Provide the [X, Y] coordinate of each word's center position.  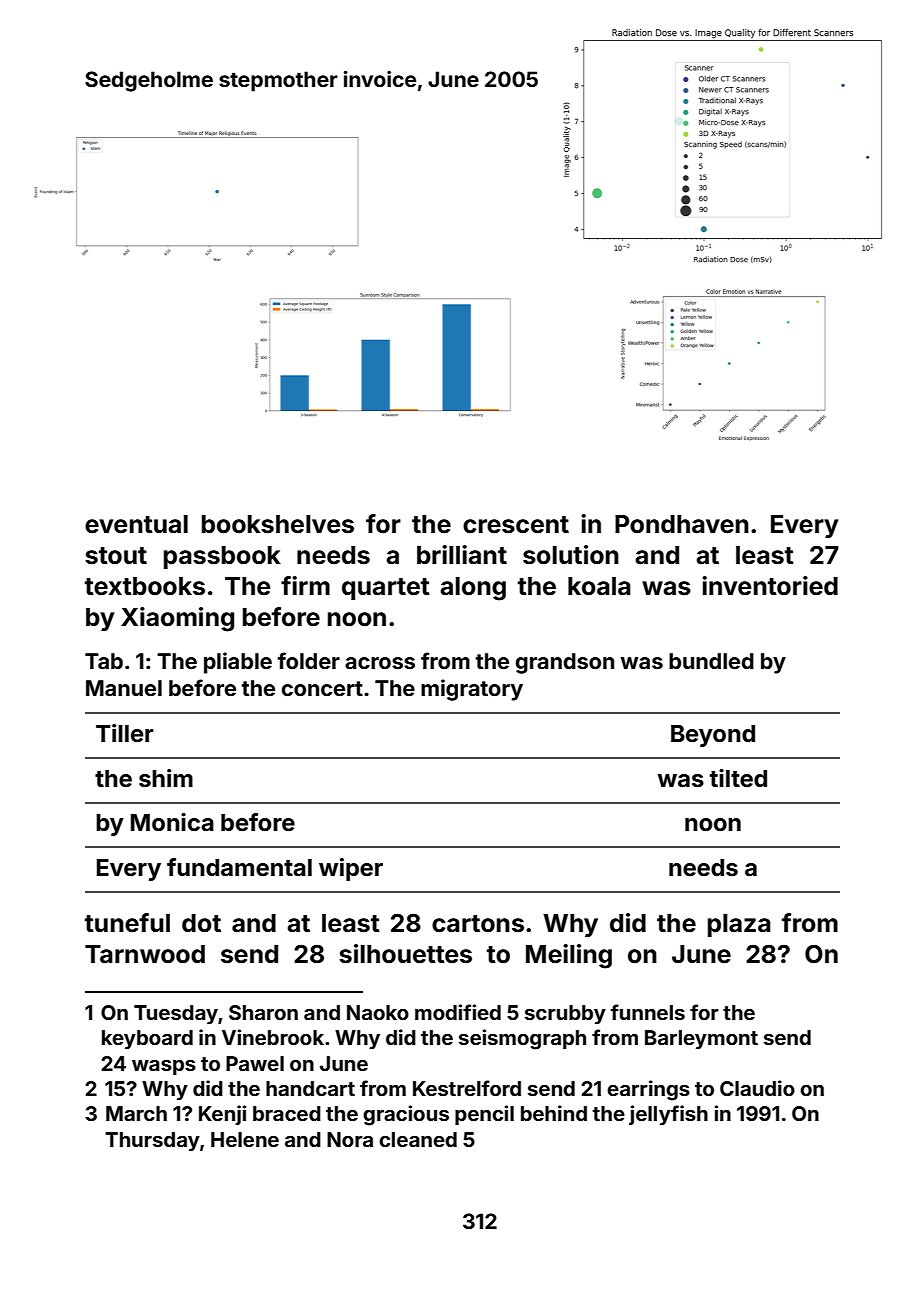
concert [322, 688]
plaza [739, 925]
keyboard [147, 1039]
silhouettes [405, 954]
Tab [104, 661]
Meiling [569, 956]
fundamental [239, 867]
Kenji [222, 1115]
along [473, 589]
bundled [711, 661]
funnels [648, 1012]
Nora [350, 1139]
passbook [222, 557]
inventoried [770, 586]
